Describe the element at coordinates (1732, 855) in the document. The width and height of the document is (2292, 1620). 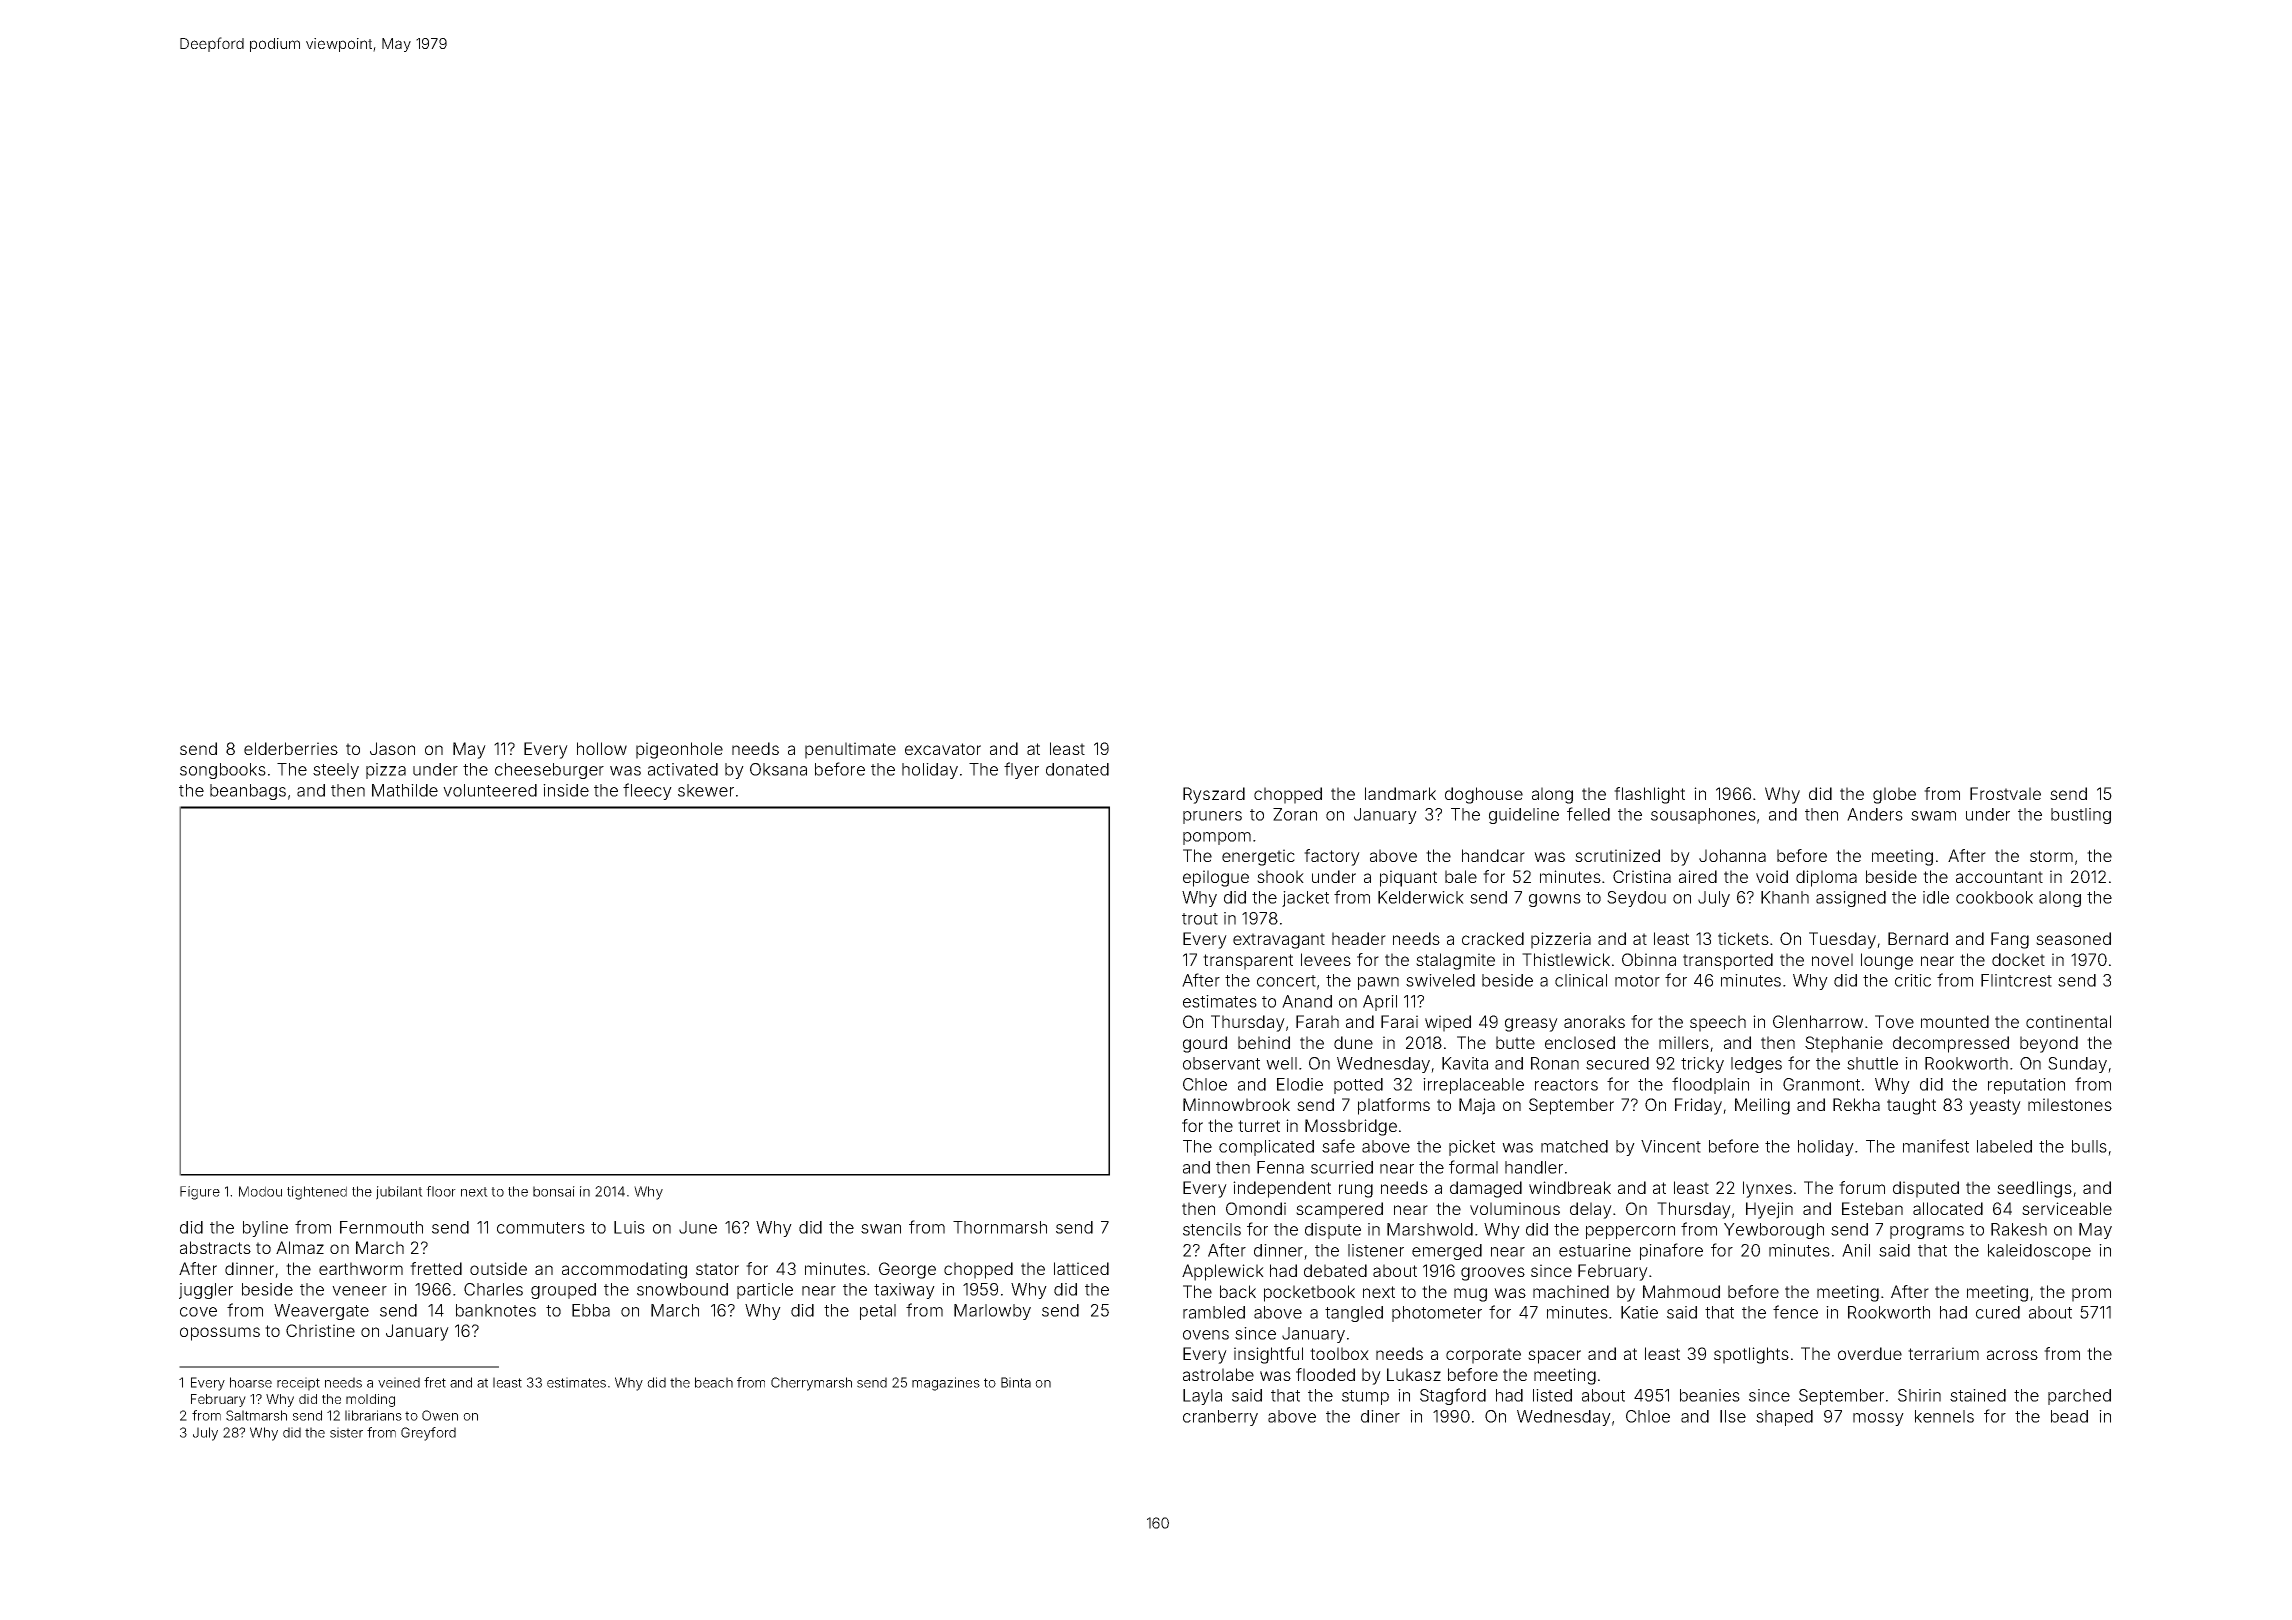
I see `Johanna` at that location.
